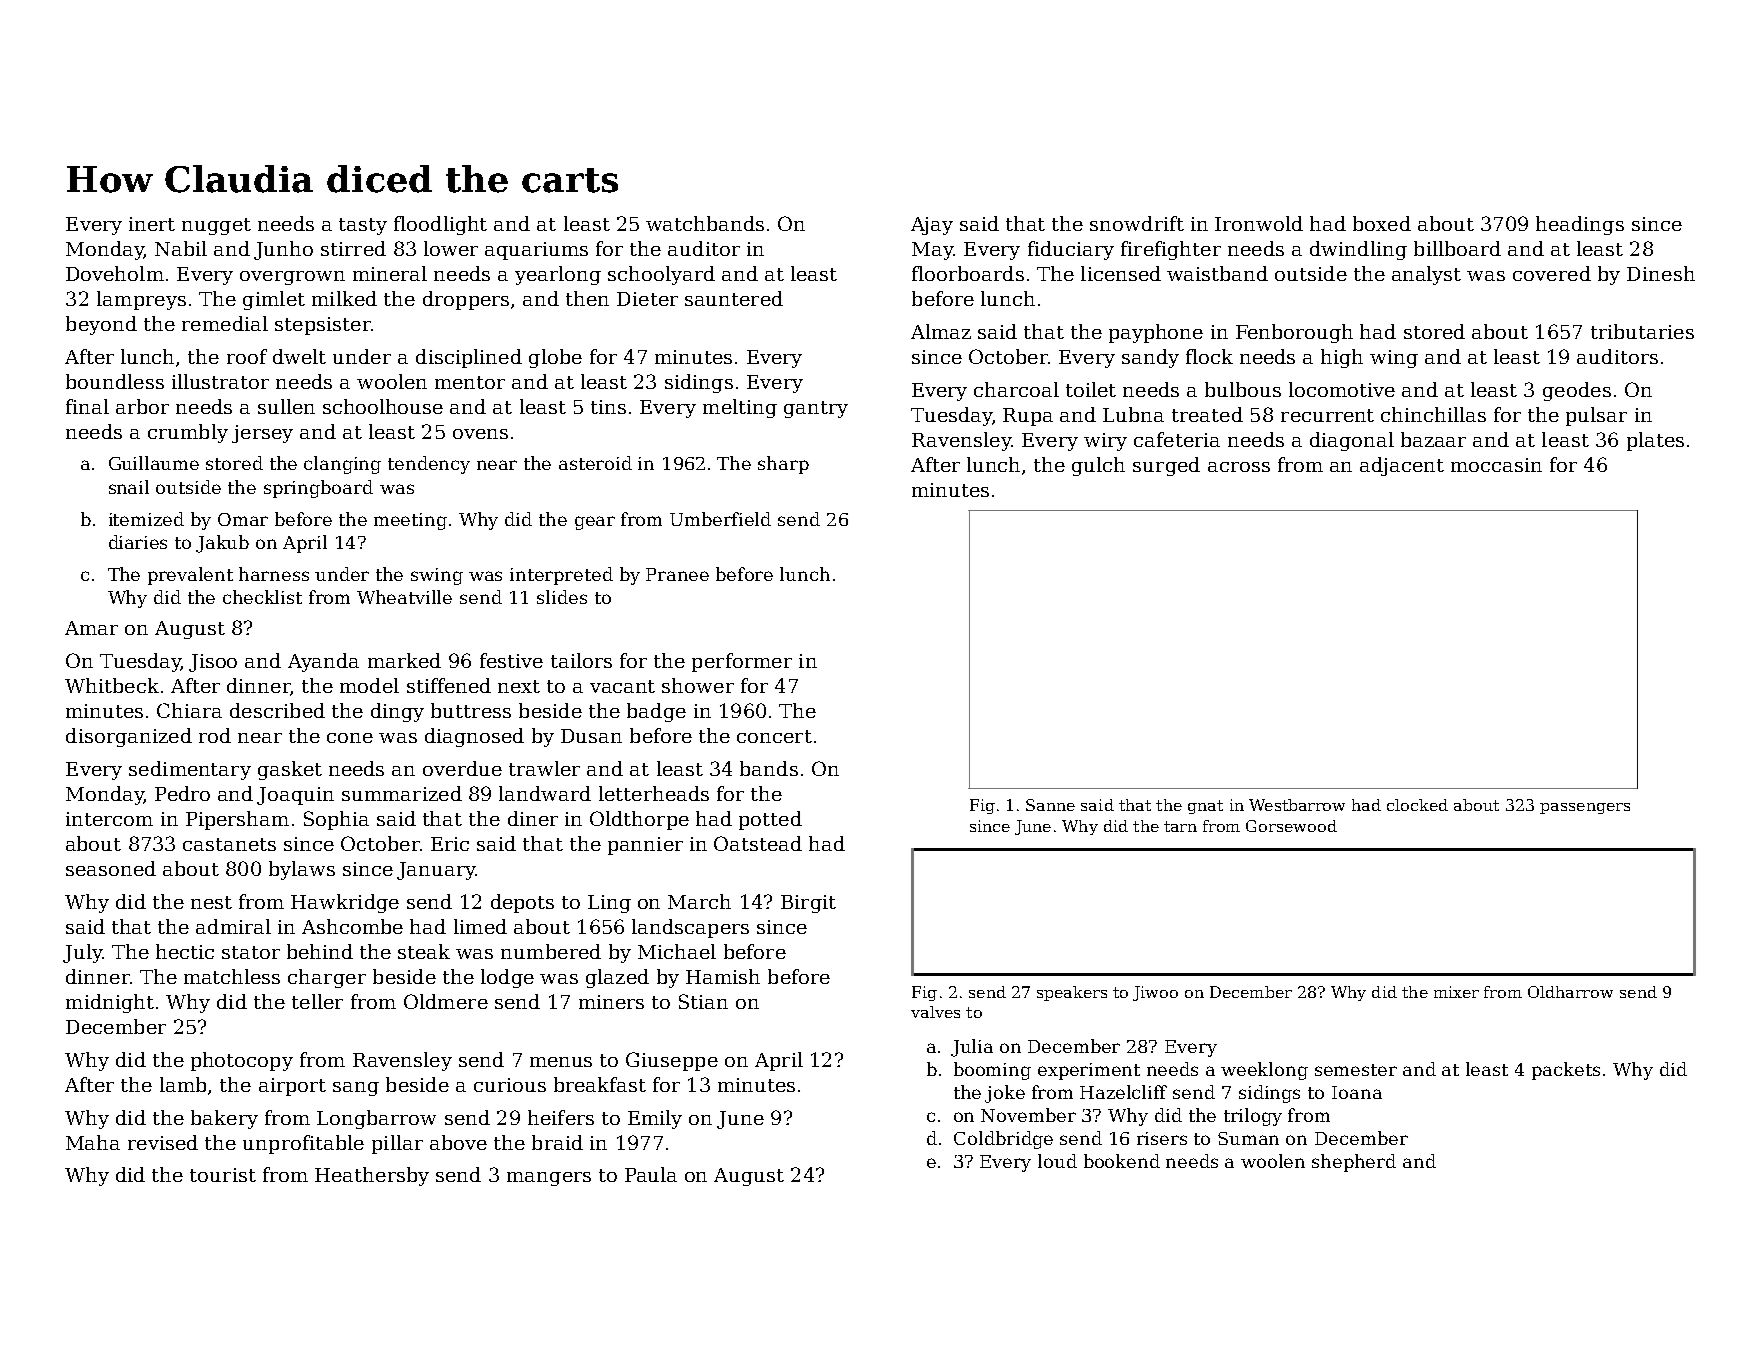 Image resolution: width=1761 pixels, height=1361 pixels. Describe the element at coordinates (397, 1144) in the screenshot. I see `pillar` at that location.
